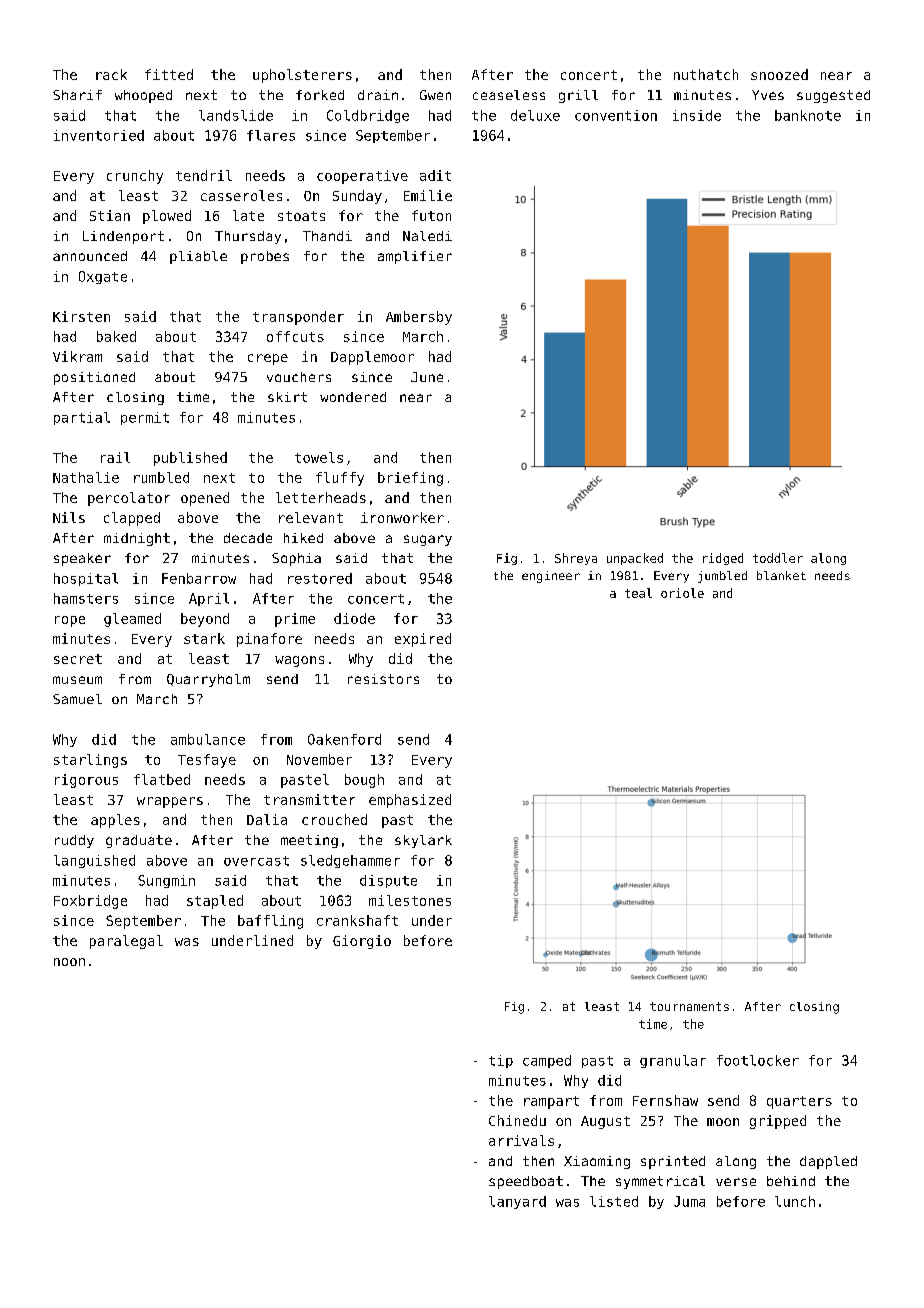 The height and width of the screenshot is (1308, 924). What do you see at coordinates (547, 1061) in the screenshot?
I see `camped` at bounding box center [547, 1061].
